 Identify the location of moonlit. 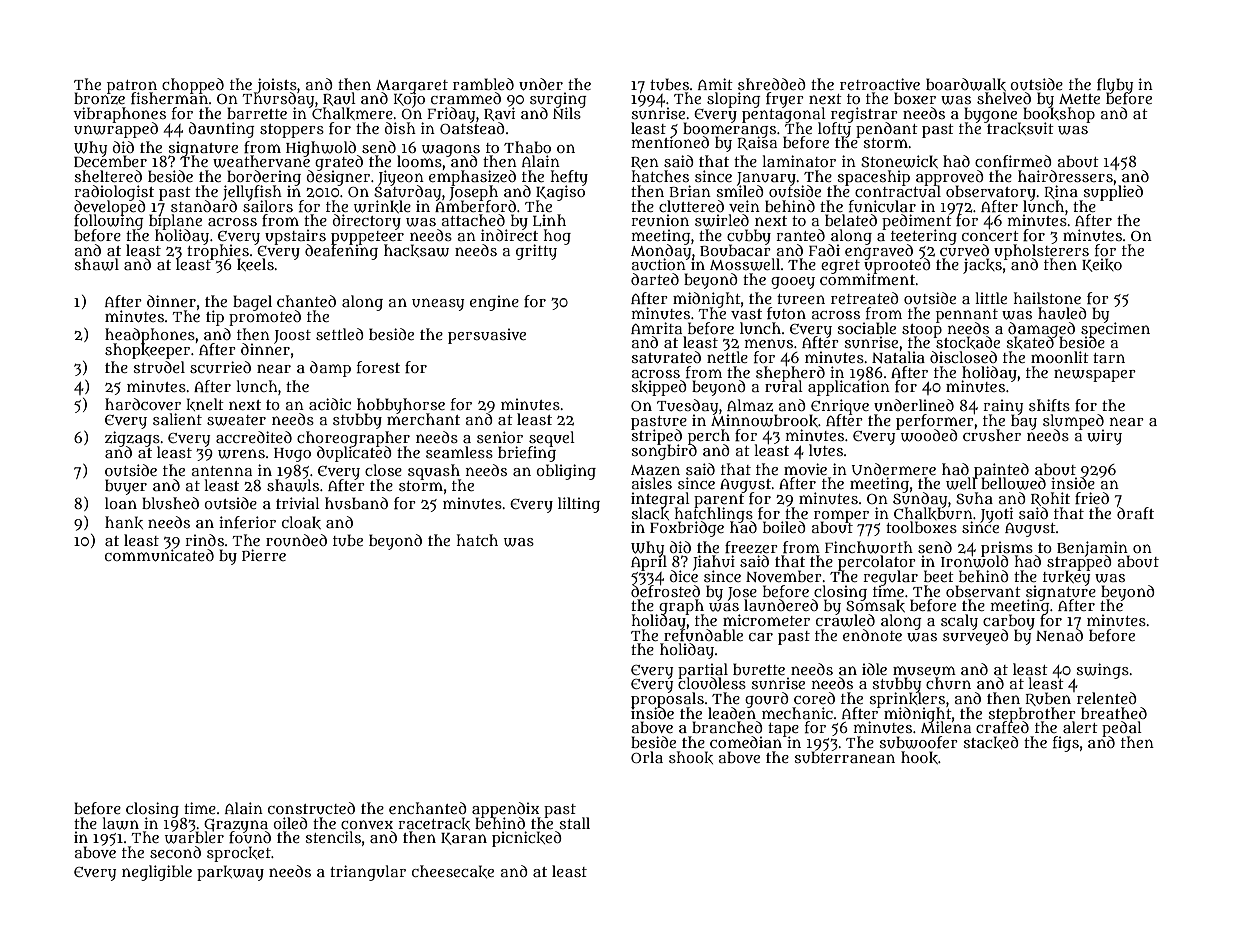
(1060, 357).
